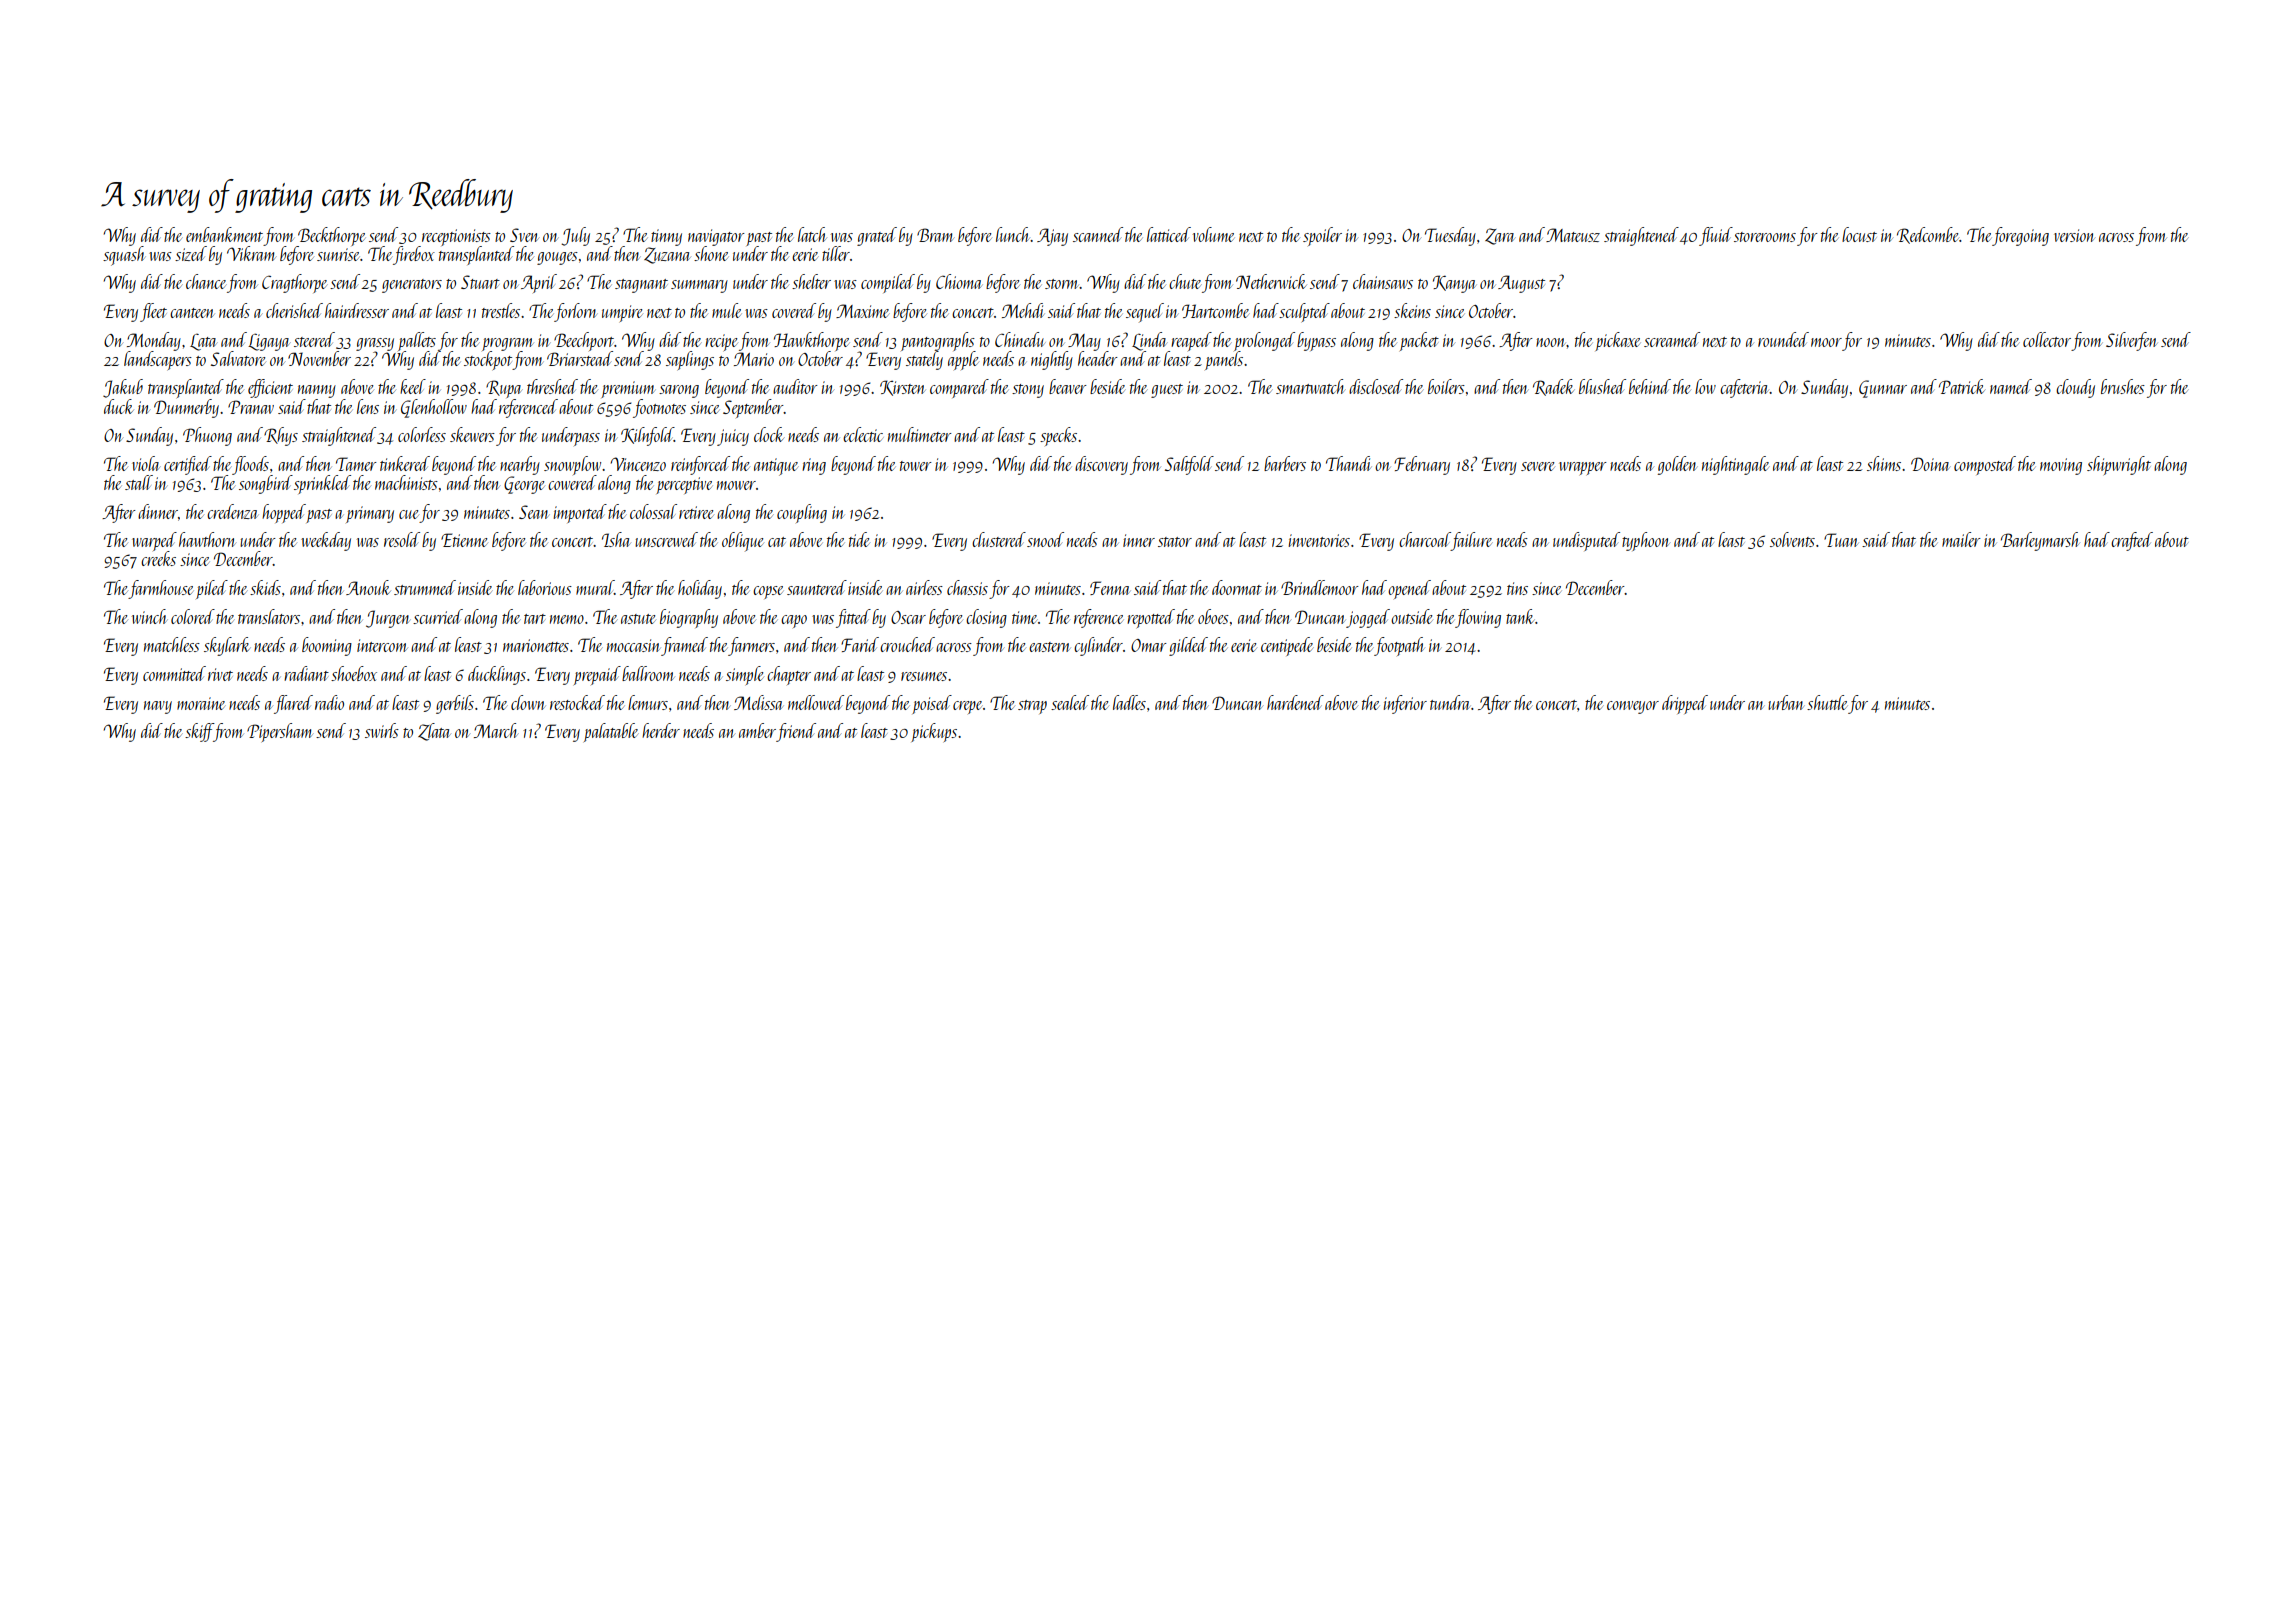 The width and height of the screenshot is (2292, 1620). Describe the element at coordinates (280, 732) in the screenshot. I see `Pipersham` at that location.
